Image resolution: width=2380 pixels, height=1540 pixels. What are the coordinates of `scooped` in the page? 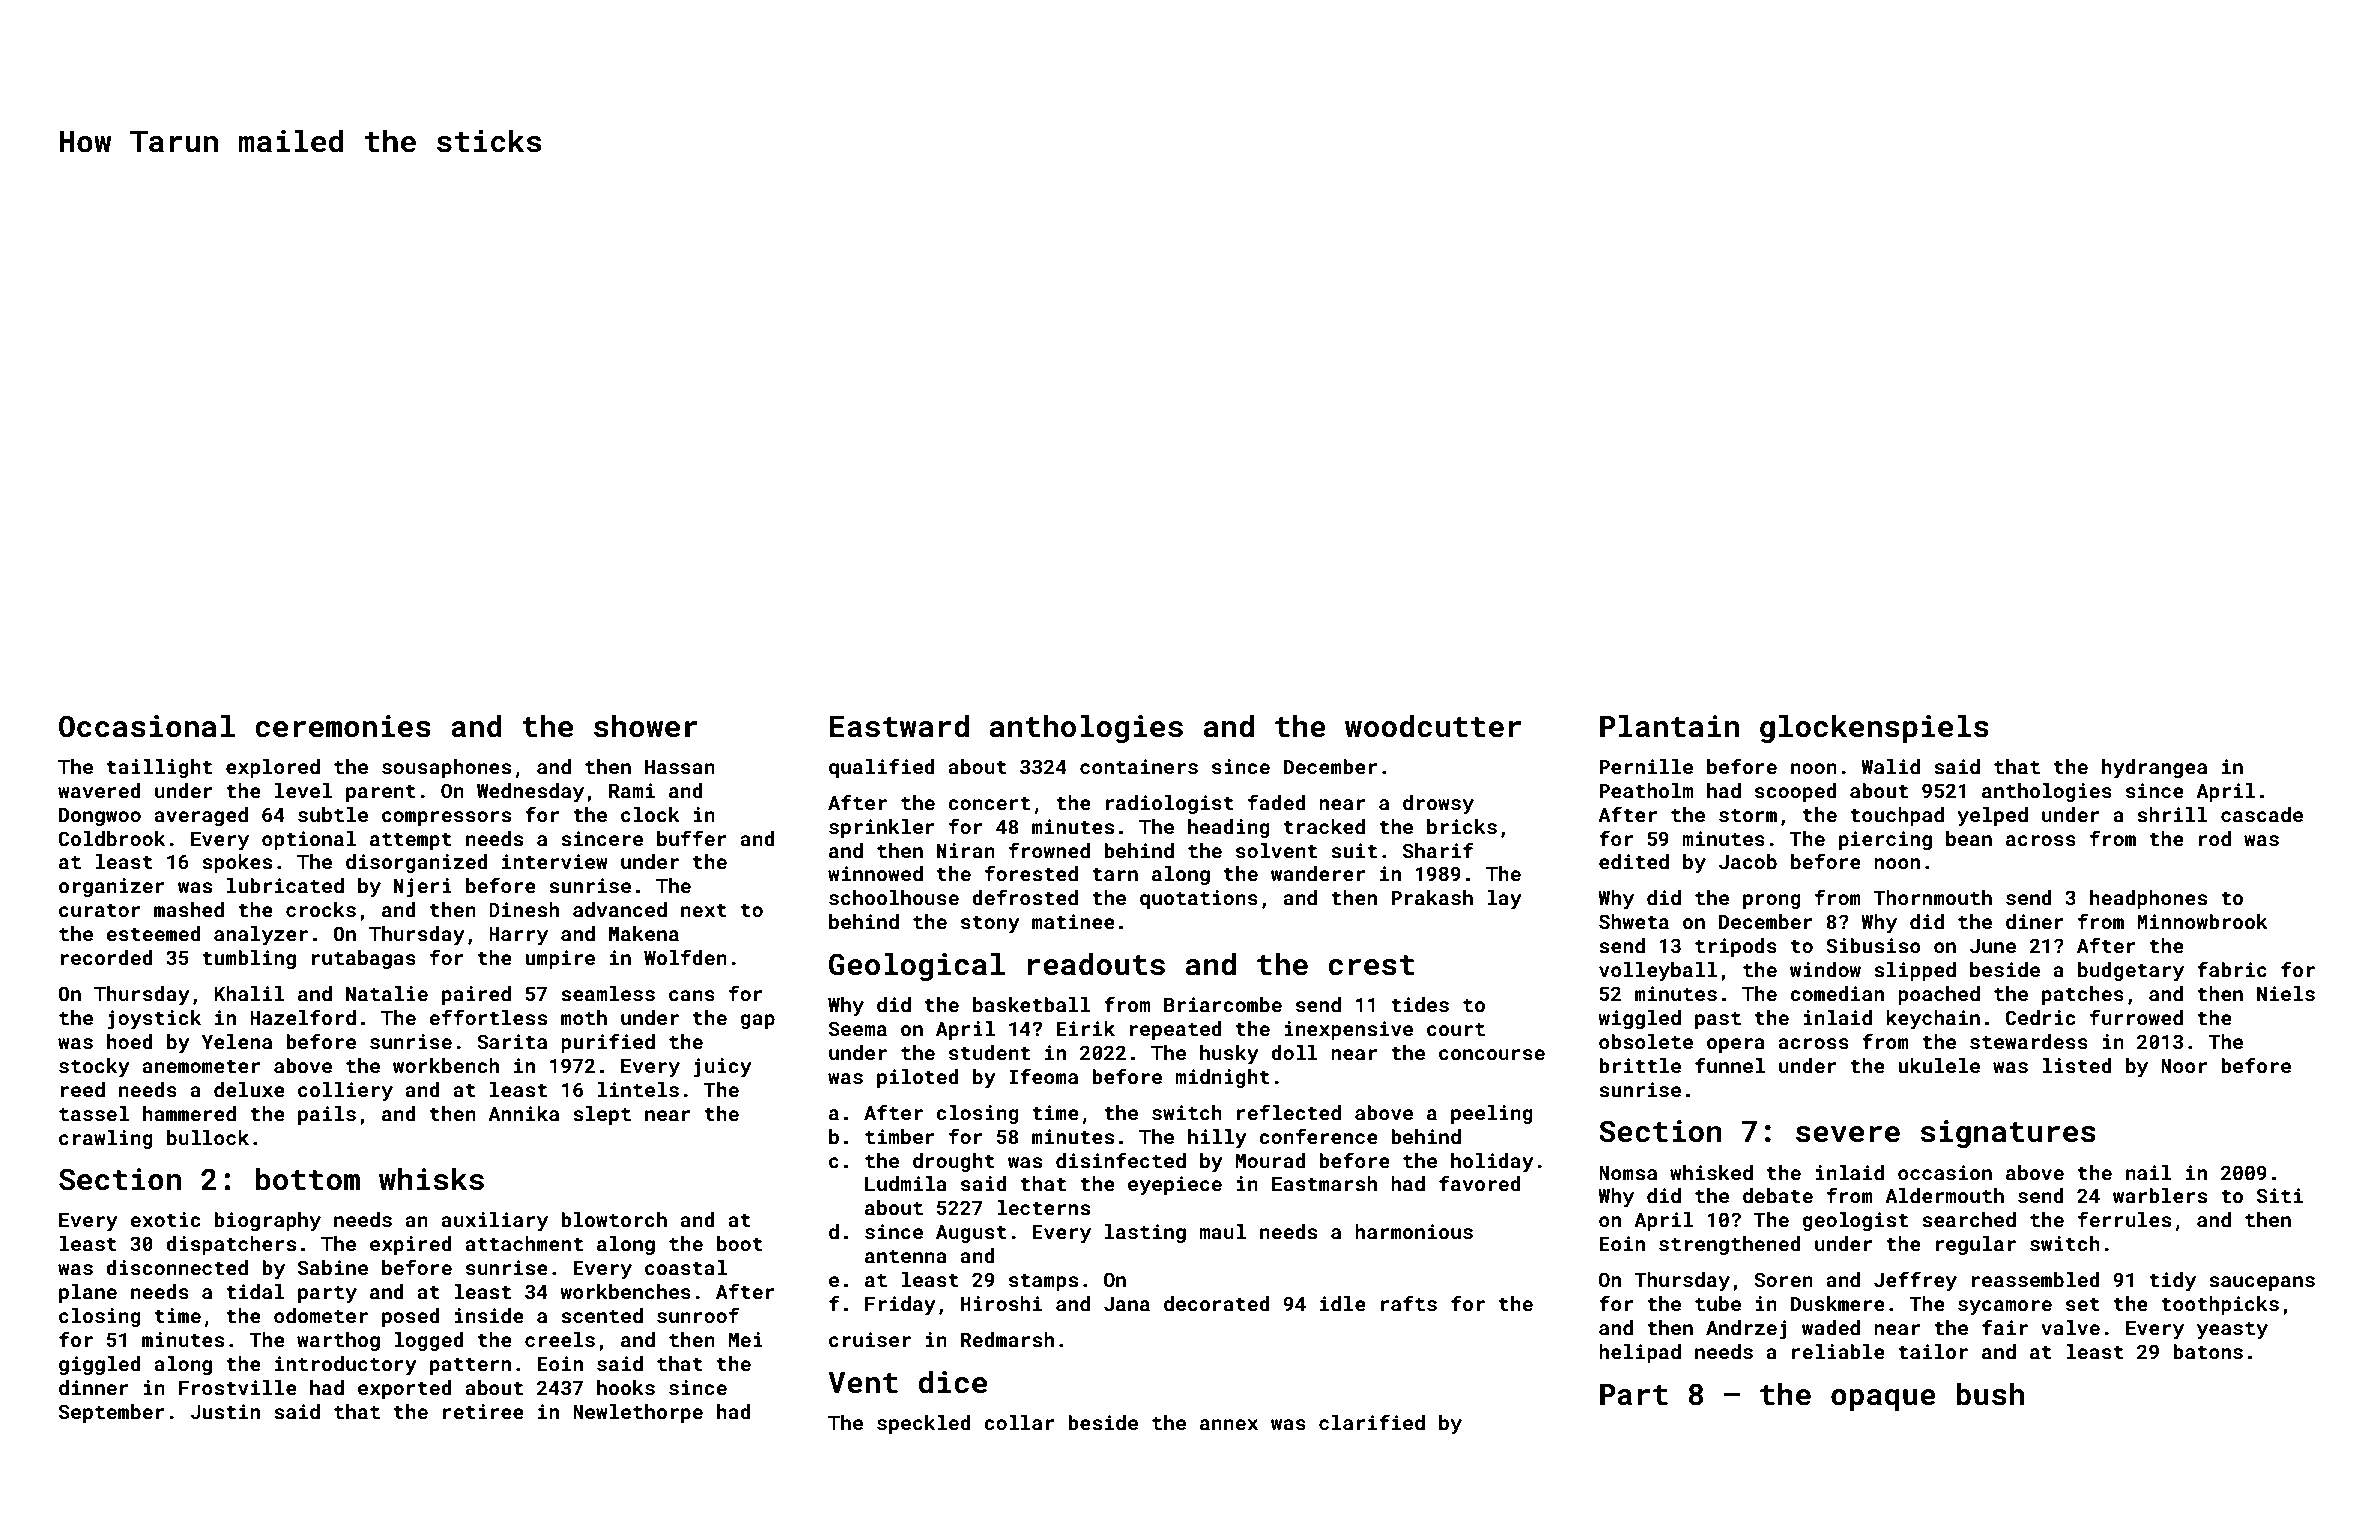 It's located at (1796, 792).
